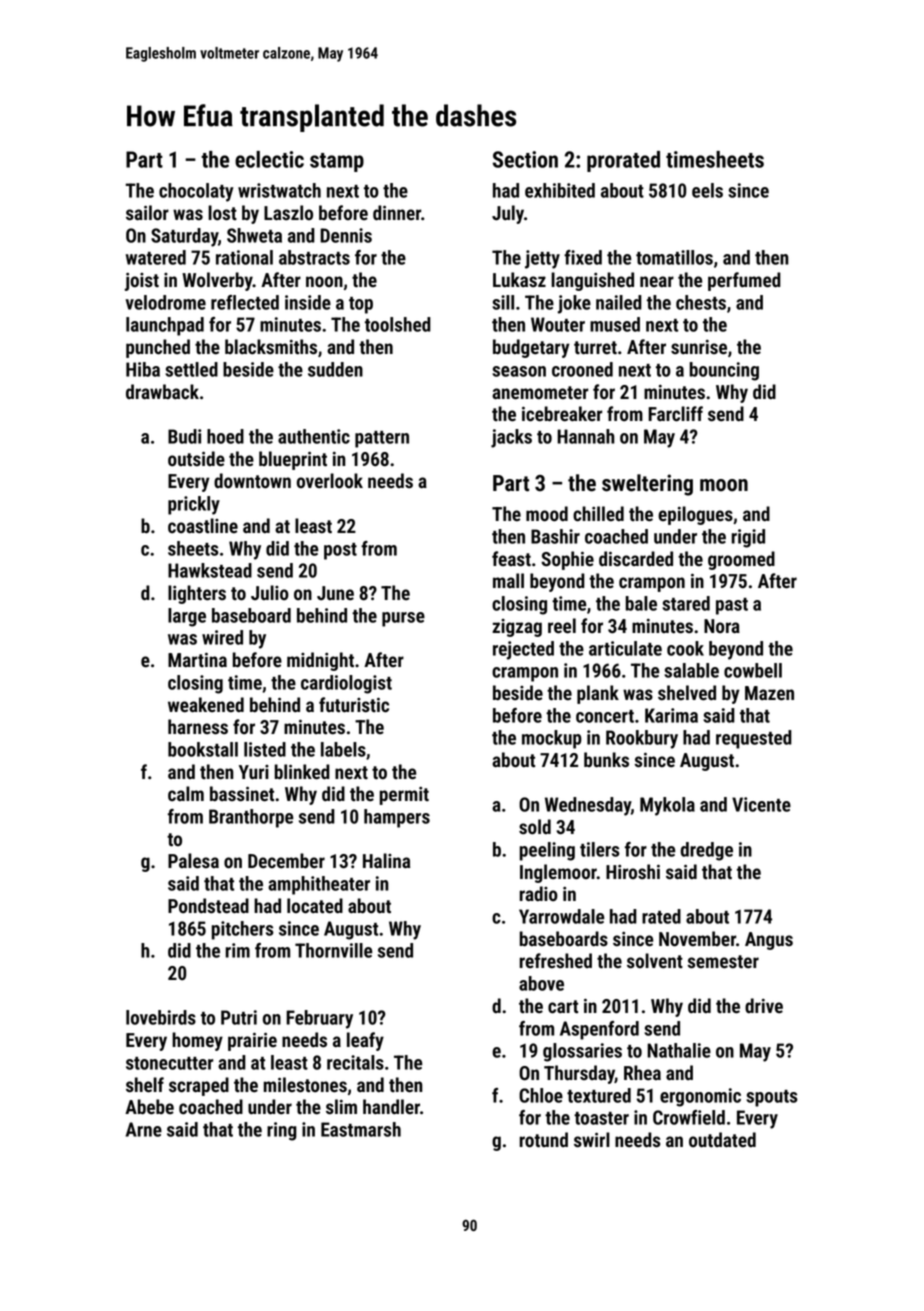 This screenshot has height=1311, width=924. What do you see at coordinates (724, 371) in the screenshot?
I see `bouncing` at bounding box center [724, 371].
